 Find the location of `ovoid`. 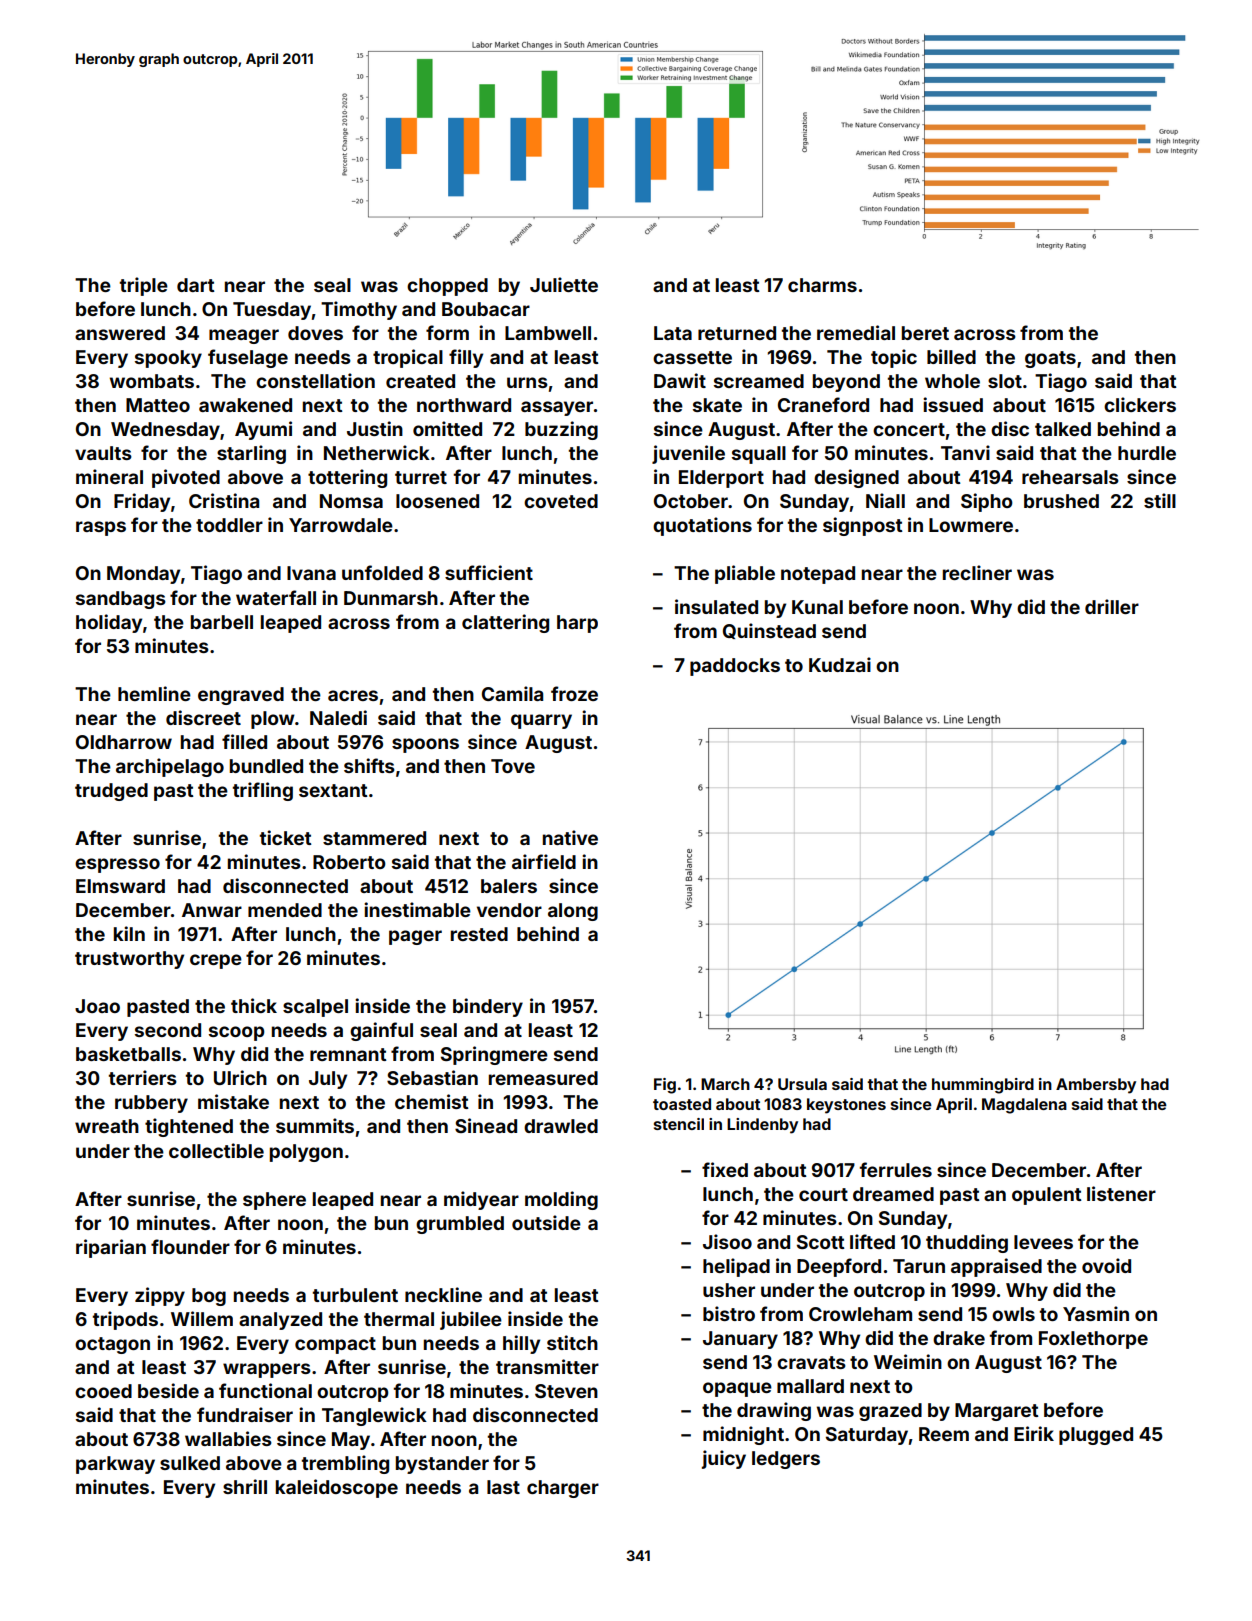

ovoid is located at coordinates (1106, 1265).
